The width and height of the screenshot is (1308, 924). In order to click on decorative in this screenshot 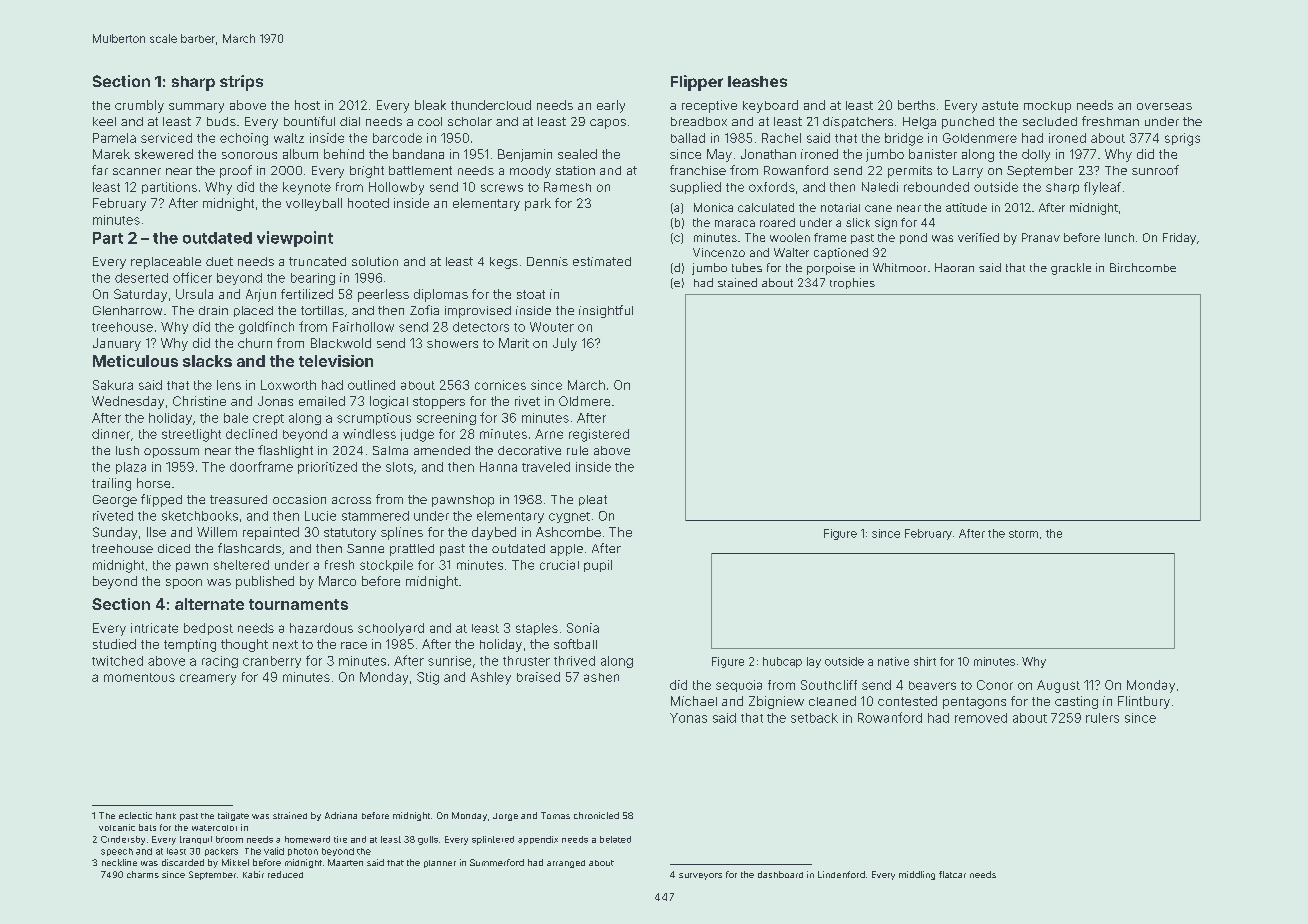, I will do `click(529, 450)`.
